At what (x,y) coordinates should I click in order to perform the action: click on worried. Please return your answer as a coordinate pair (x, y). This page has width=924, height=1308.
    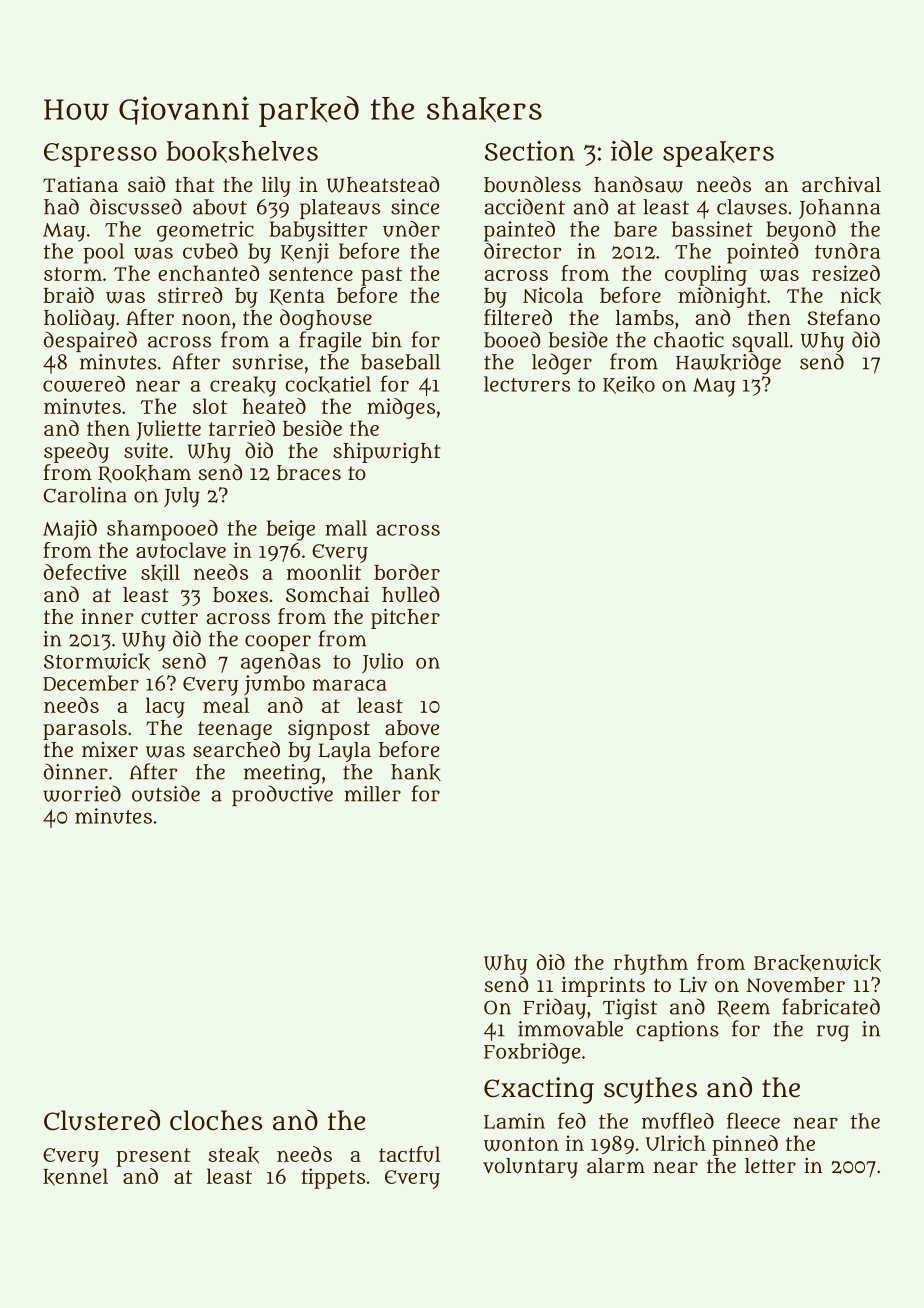
    Looking at the image, I should click on (82, 793).
